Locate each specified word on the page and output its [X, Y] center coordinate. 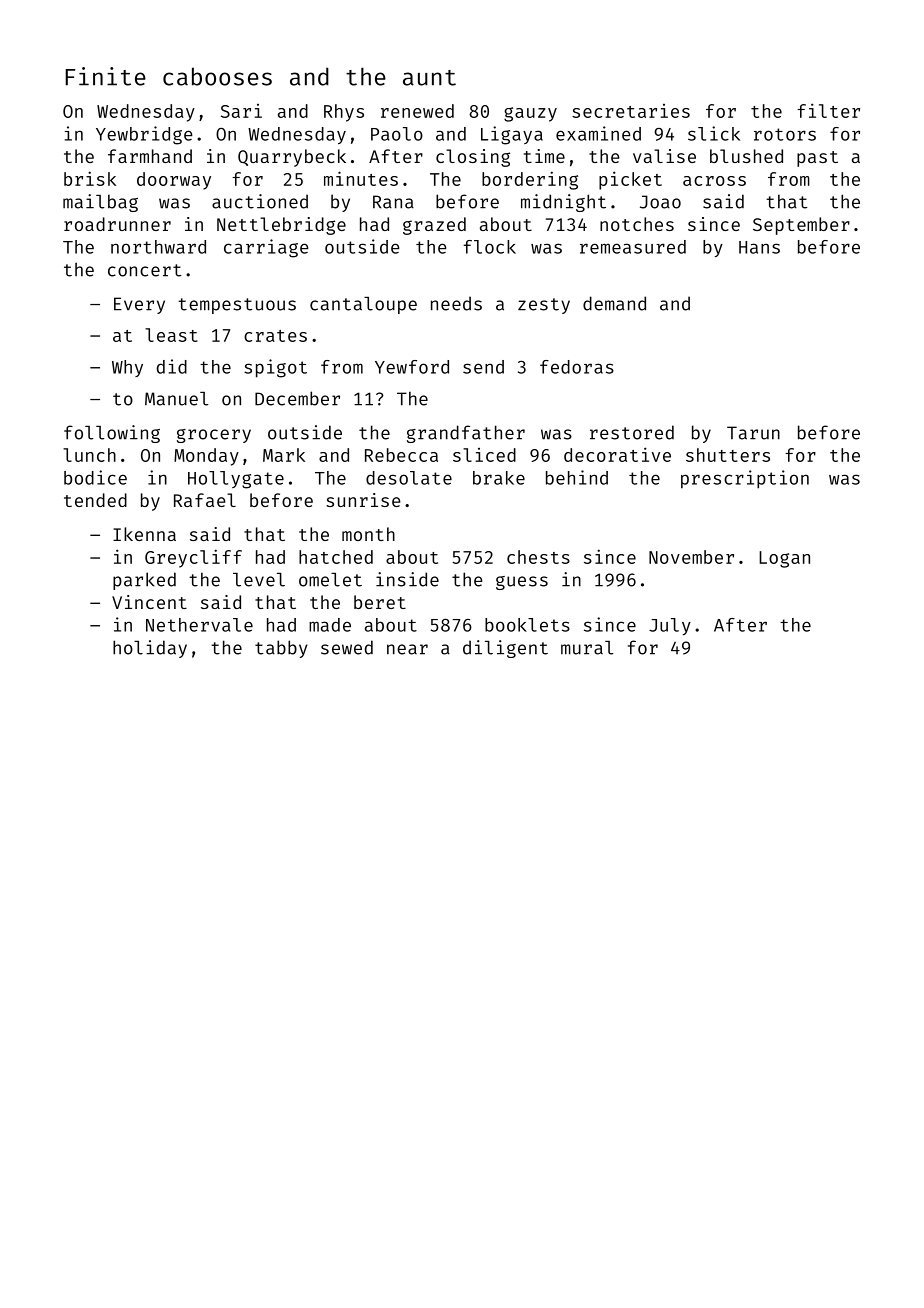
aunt [429, 78]
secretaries [631, 111]
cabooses [217, 76]
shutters [728, 455]
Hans [759, 247]
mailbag [100, 203]
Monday [206, 457]
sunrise [363, 500]
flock [490, 247]
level [259, 580]
